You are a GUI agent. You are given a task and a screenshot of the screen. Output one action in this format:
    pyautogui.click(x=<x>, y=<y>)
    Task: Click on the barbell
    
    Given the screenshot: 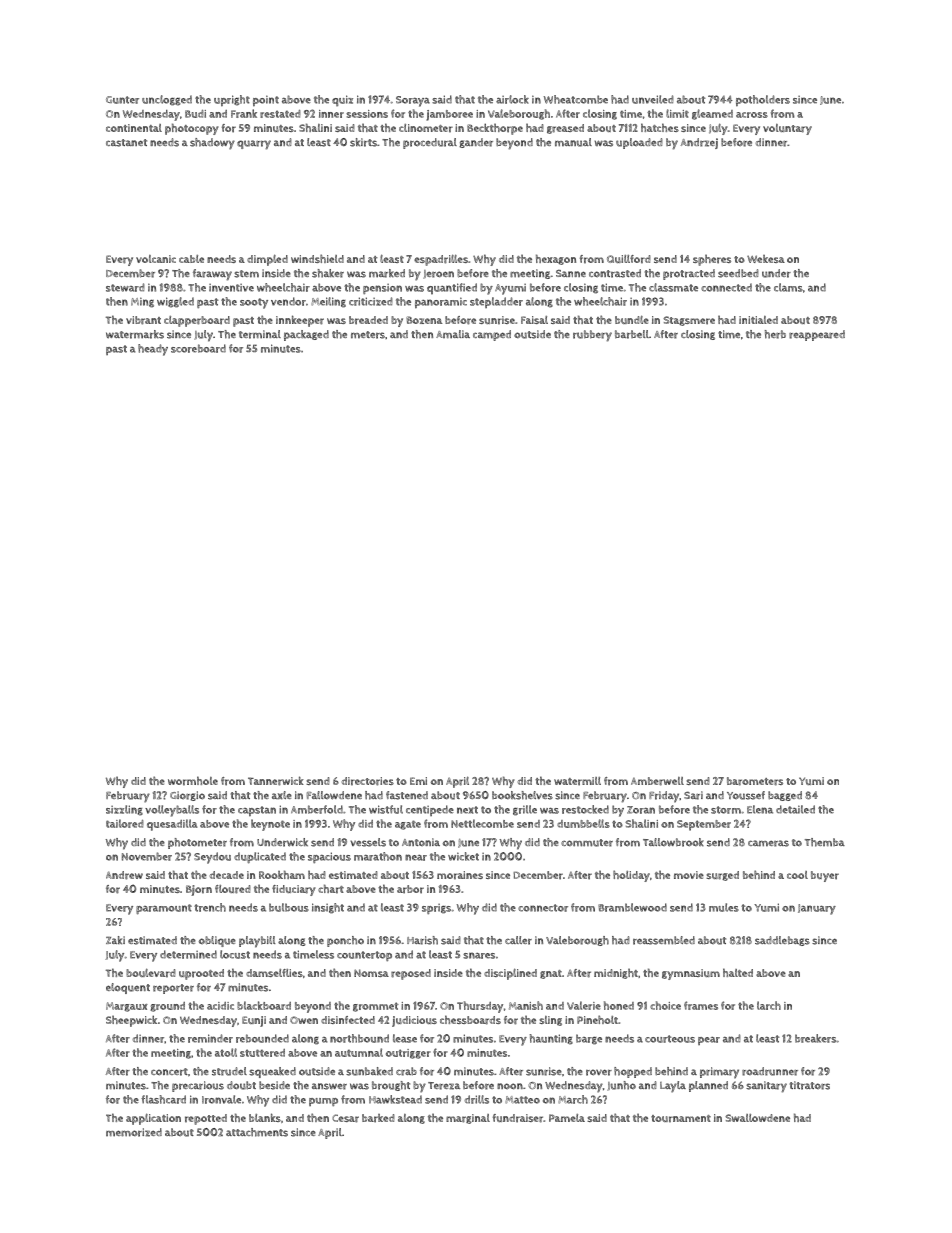 What is the action you would take?
    pyautogui.click(x=632, y=334)
